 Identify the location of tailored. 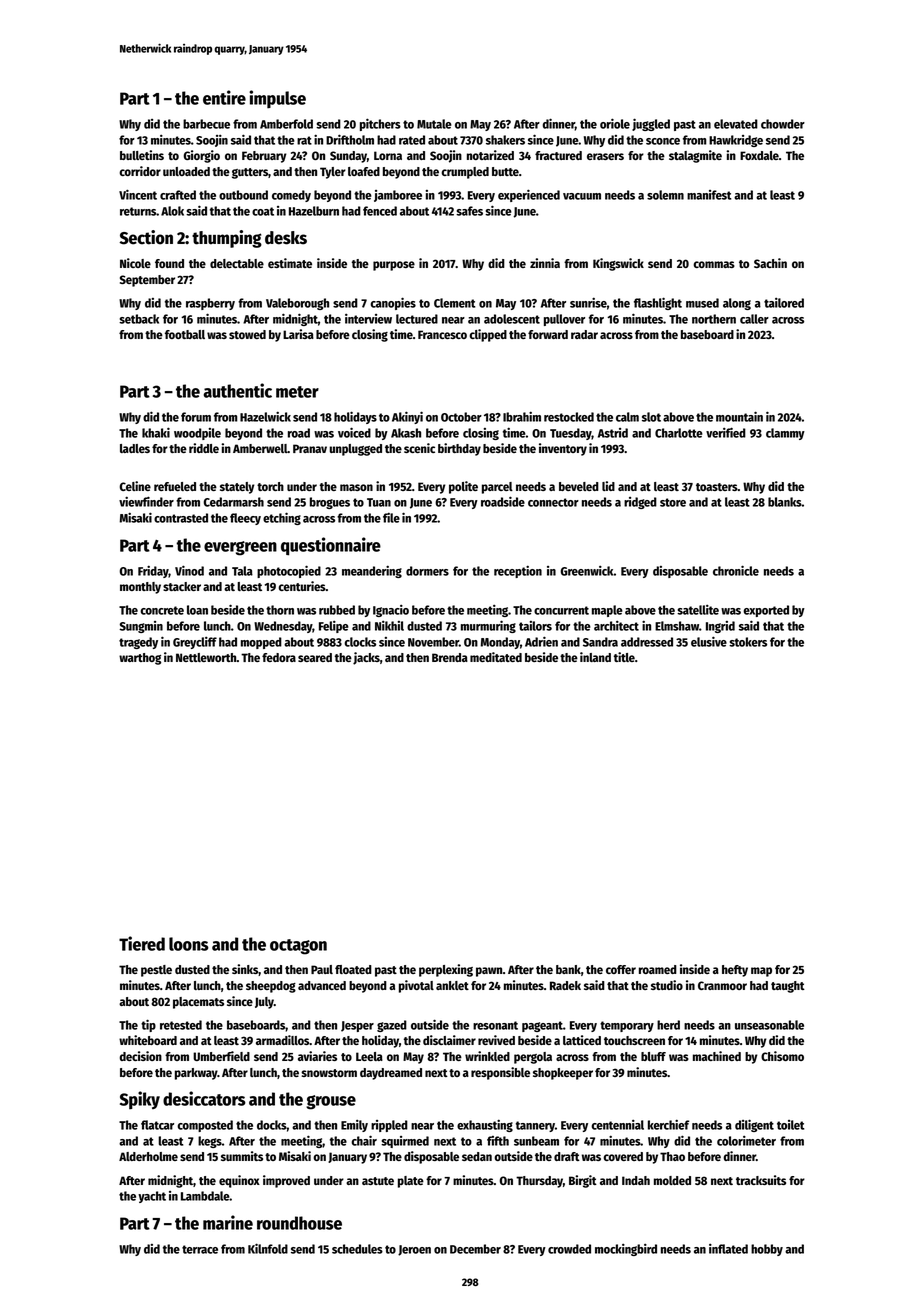
(784, 303).
